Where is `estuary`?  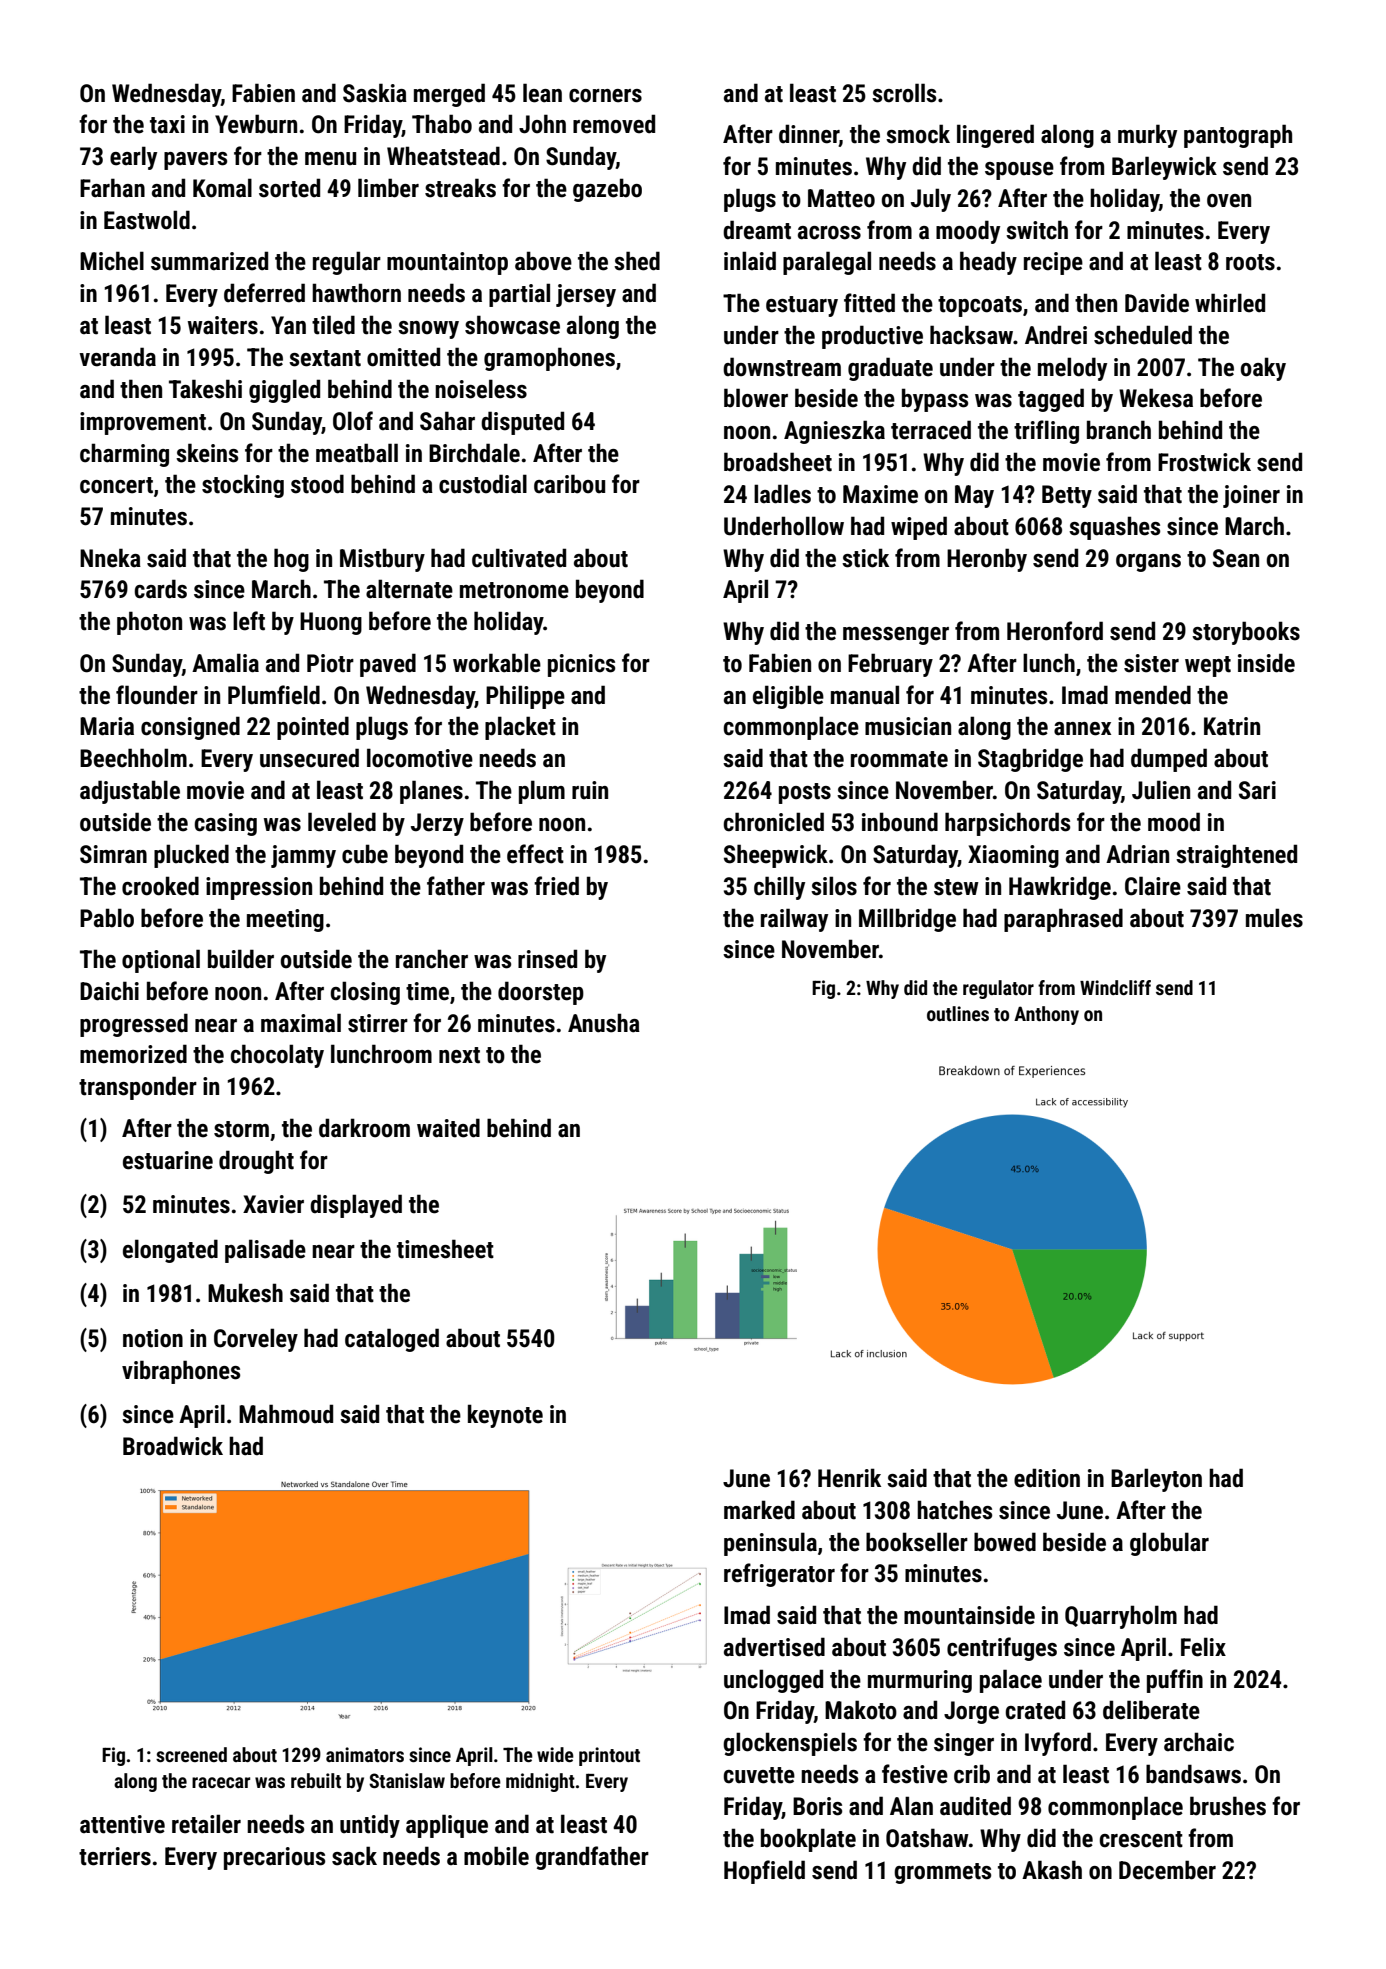
estuary is located at coordinates (802, 306).
